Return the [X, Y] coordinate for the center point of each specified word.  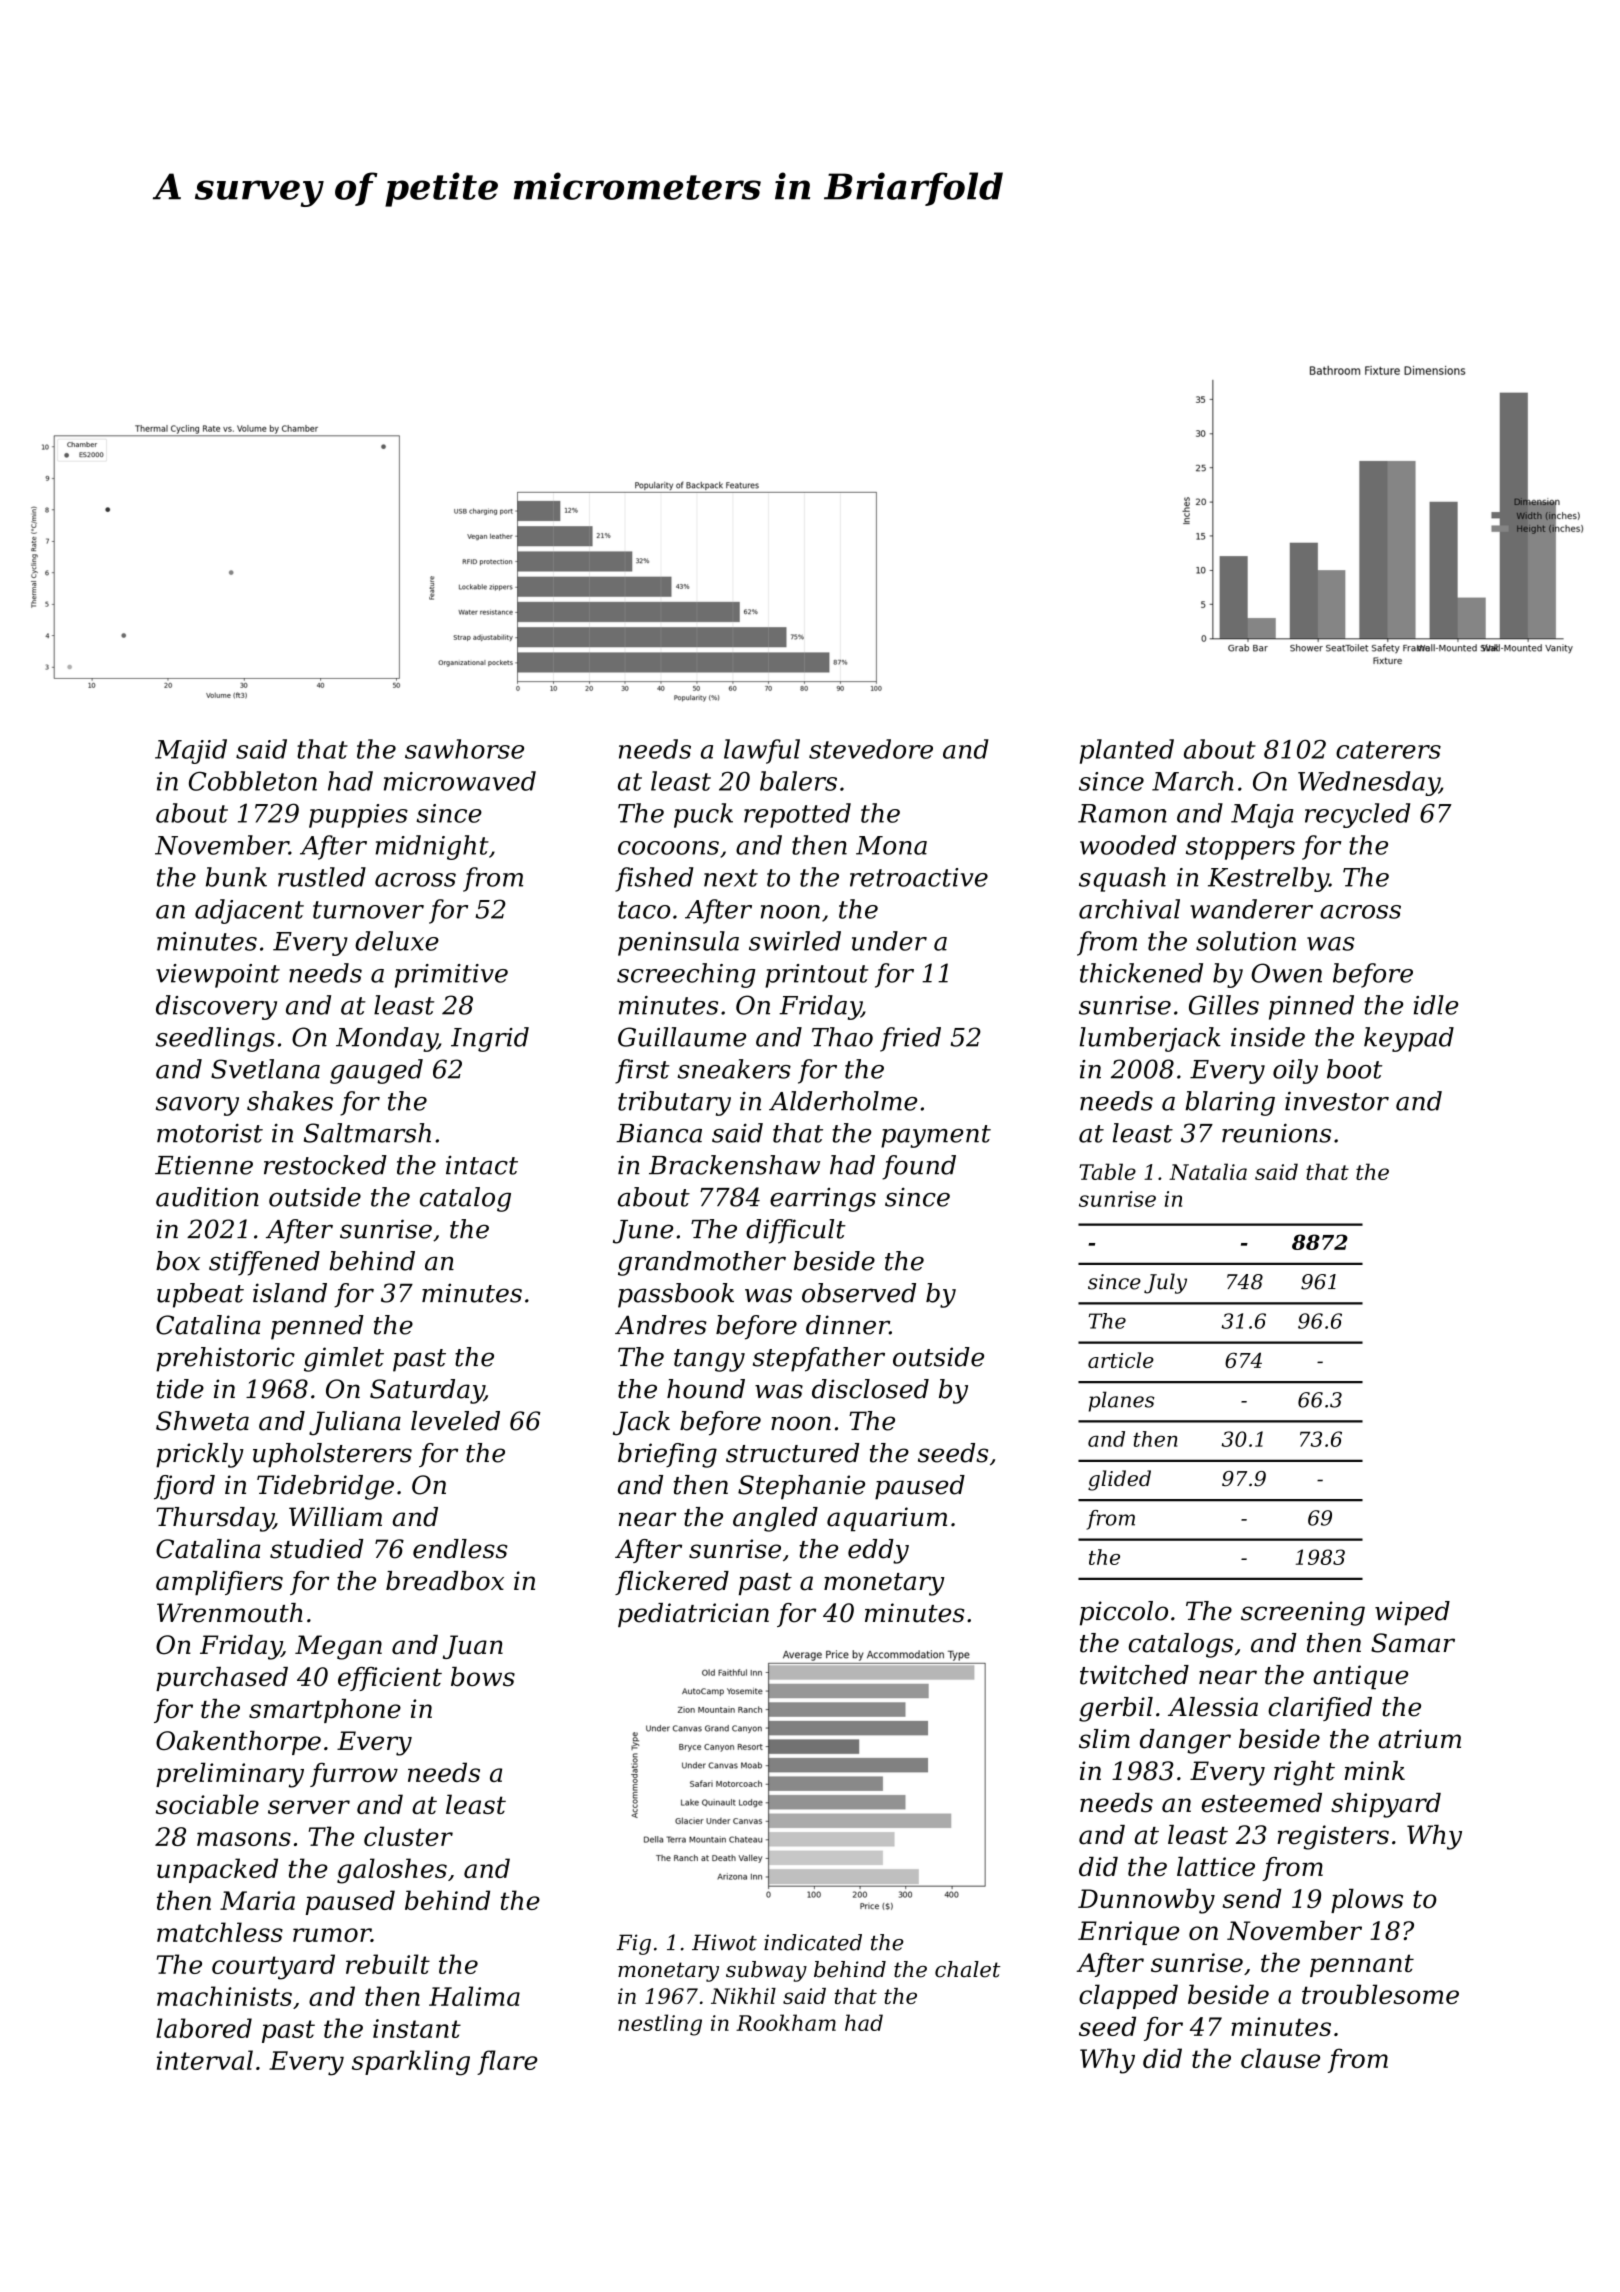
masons [244, 1839]
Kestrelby [1268, 879]
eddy [878, 1551]
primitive [451, 976]
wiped [1412, 1613]
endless [460, 1549]
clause [1280, 2058]
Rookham [786, 2022]
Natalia [1208, 1171]
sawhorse [464, 749]
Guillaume [682, 1037]
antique [1360, 1677]
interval [205, 2060]
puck [703, 815]
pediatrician [693, 1615]
